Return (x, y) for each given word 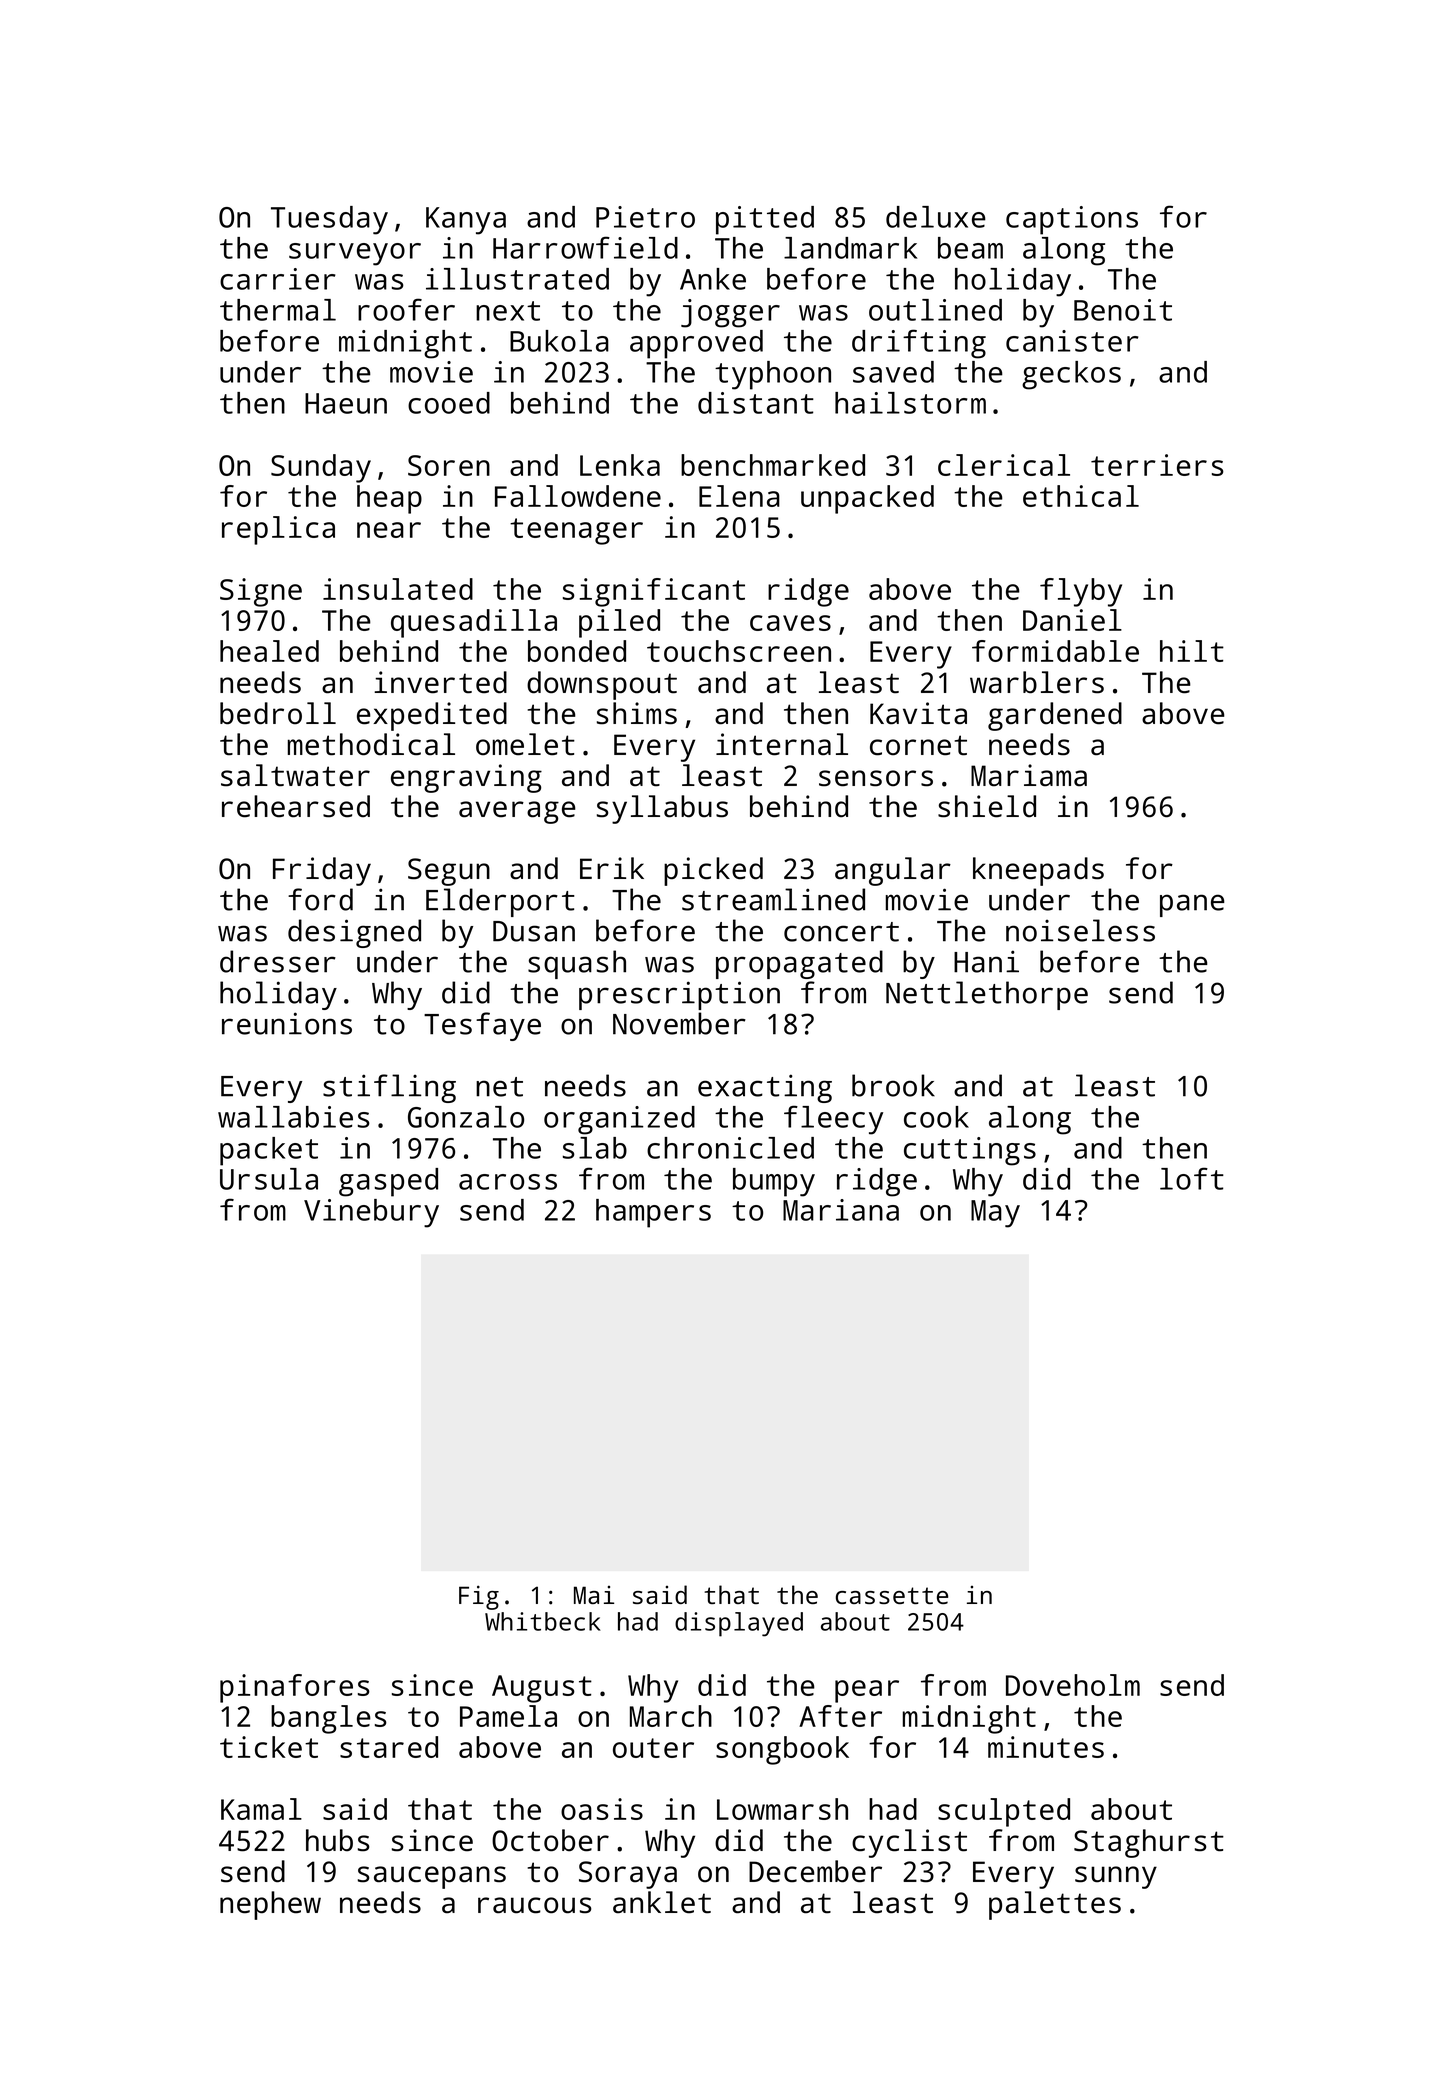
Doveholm (1073, 1685)
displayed (739, 1624)
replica (278, 530)
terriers (1157, 465)
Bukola (559, 341)
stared (389, 1747)
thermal (278, 310)
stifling (389, 1088)
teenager (576, 531)
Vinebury (371, 1213)
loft (1192, 1178)
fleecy (833, 1120)
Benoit (1123, 310)
